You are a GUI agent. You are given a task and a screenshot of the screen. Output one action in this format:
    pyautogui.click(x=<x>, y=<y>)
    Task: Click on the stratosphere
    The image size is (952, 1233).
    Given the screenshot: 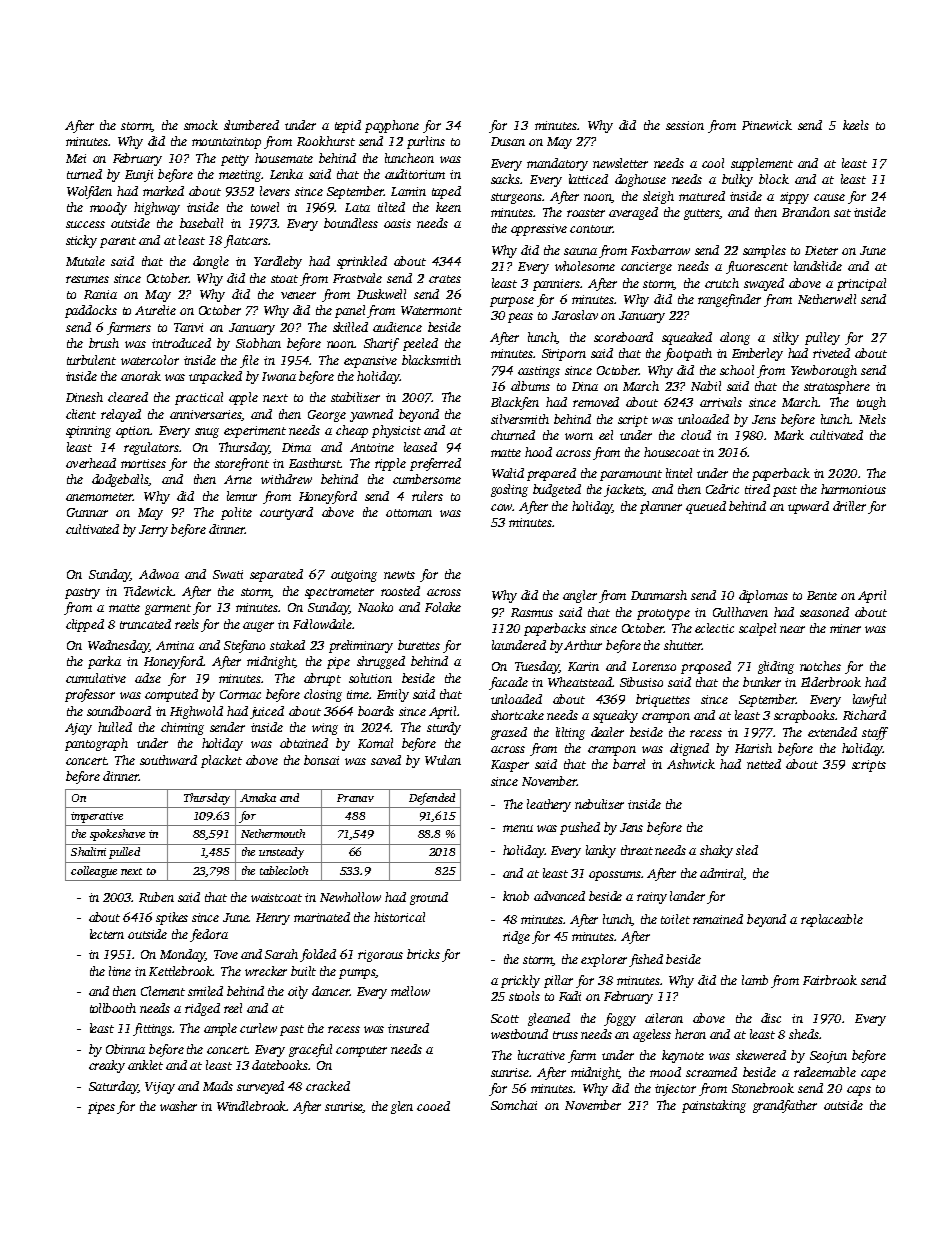 What is the action you would take?
    pyautogui.click(x=837, y=387)
